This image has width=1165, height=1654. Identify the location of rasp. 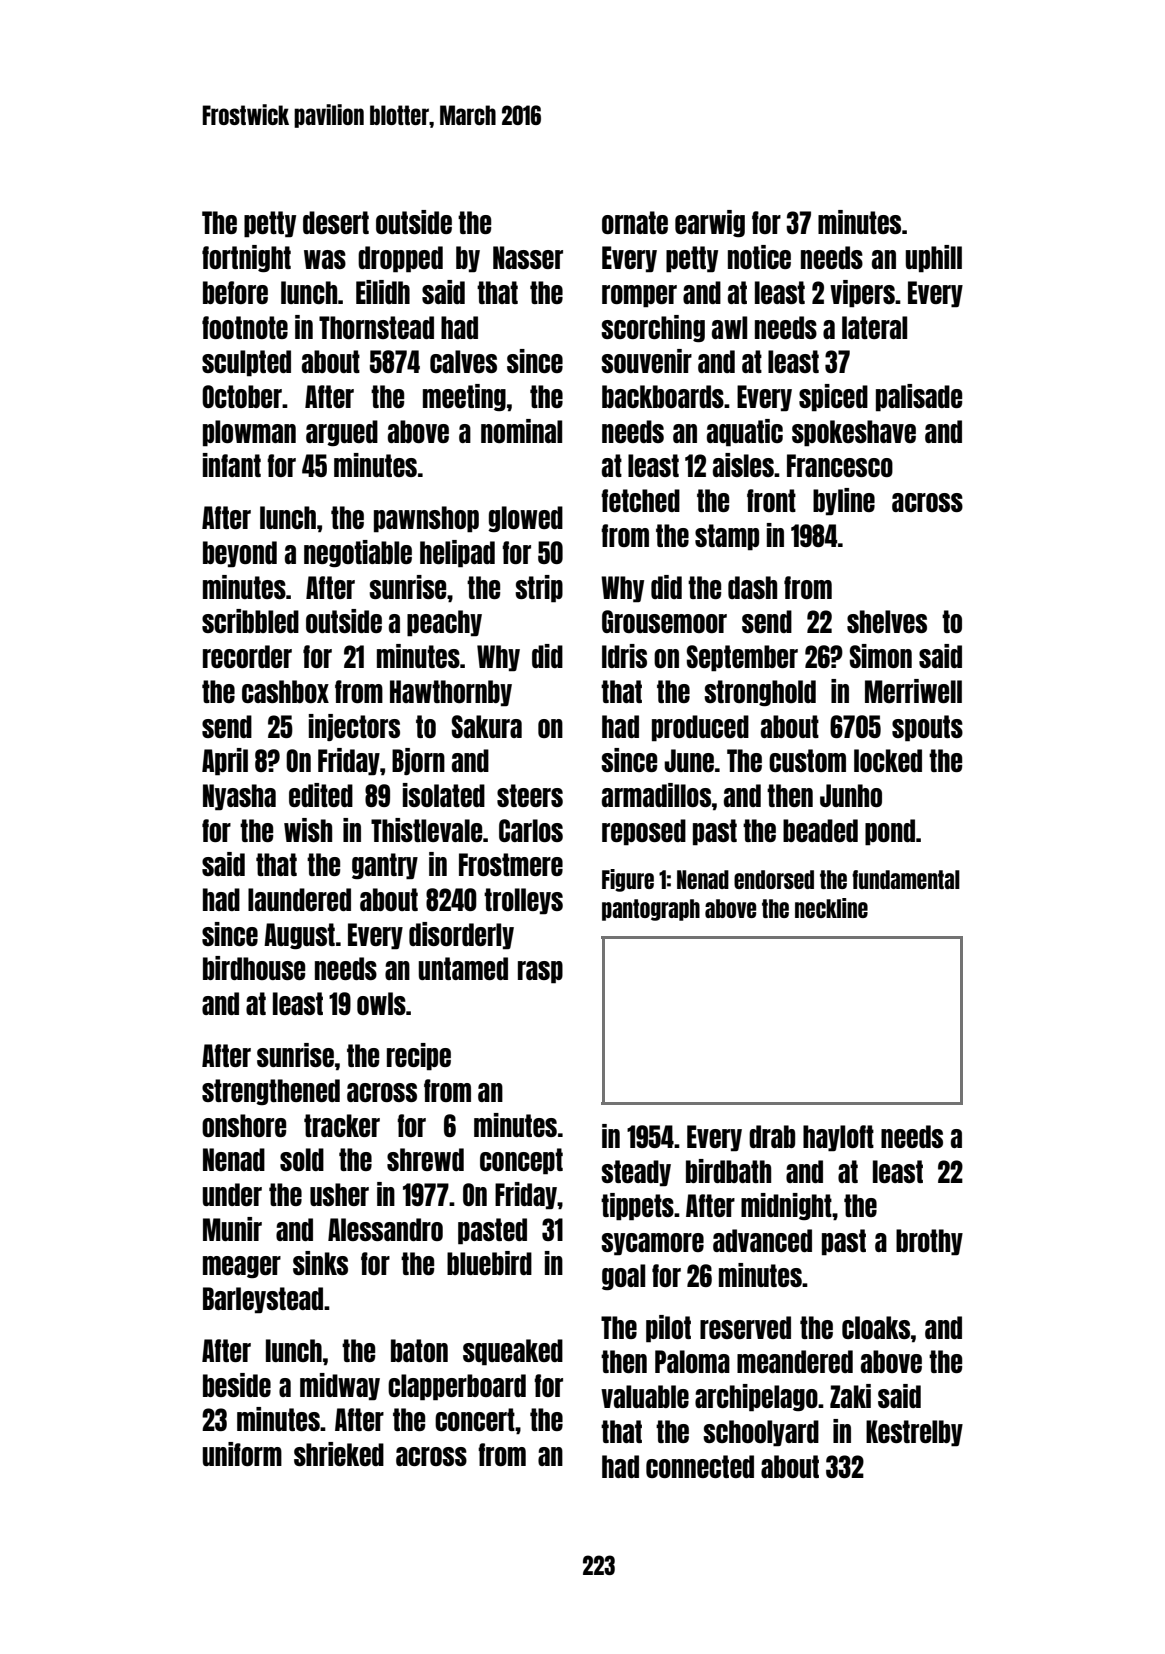
(540, 972).
